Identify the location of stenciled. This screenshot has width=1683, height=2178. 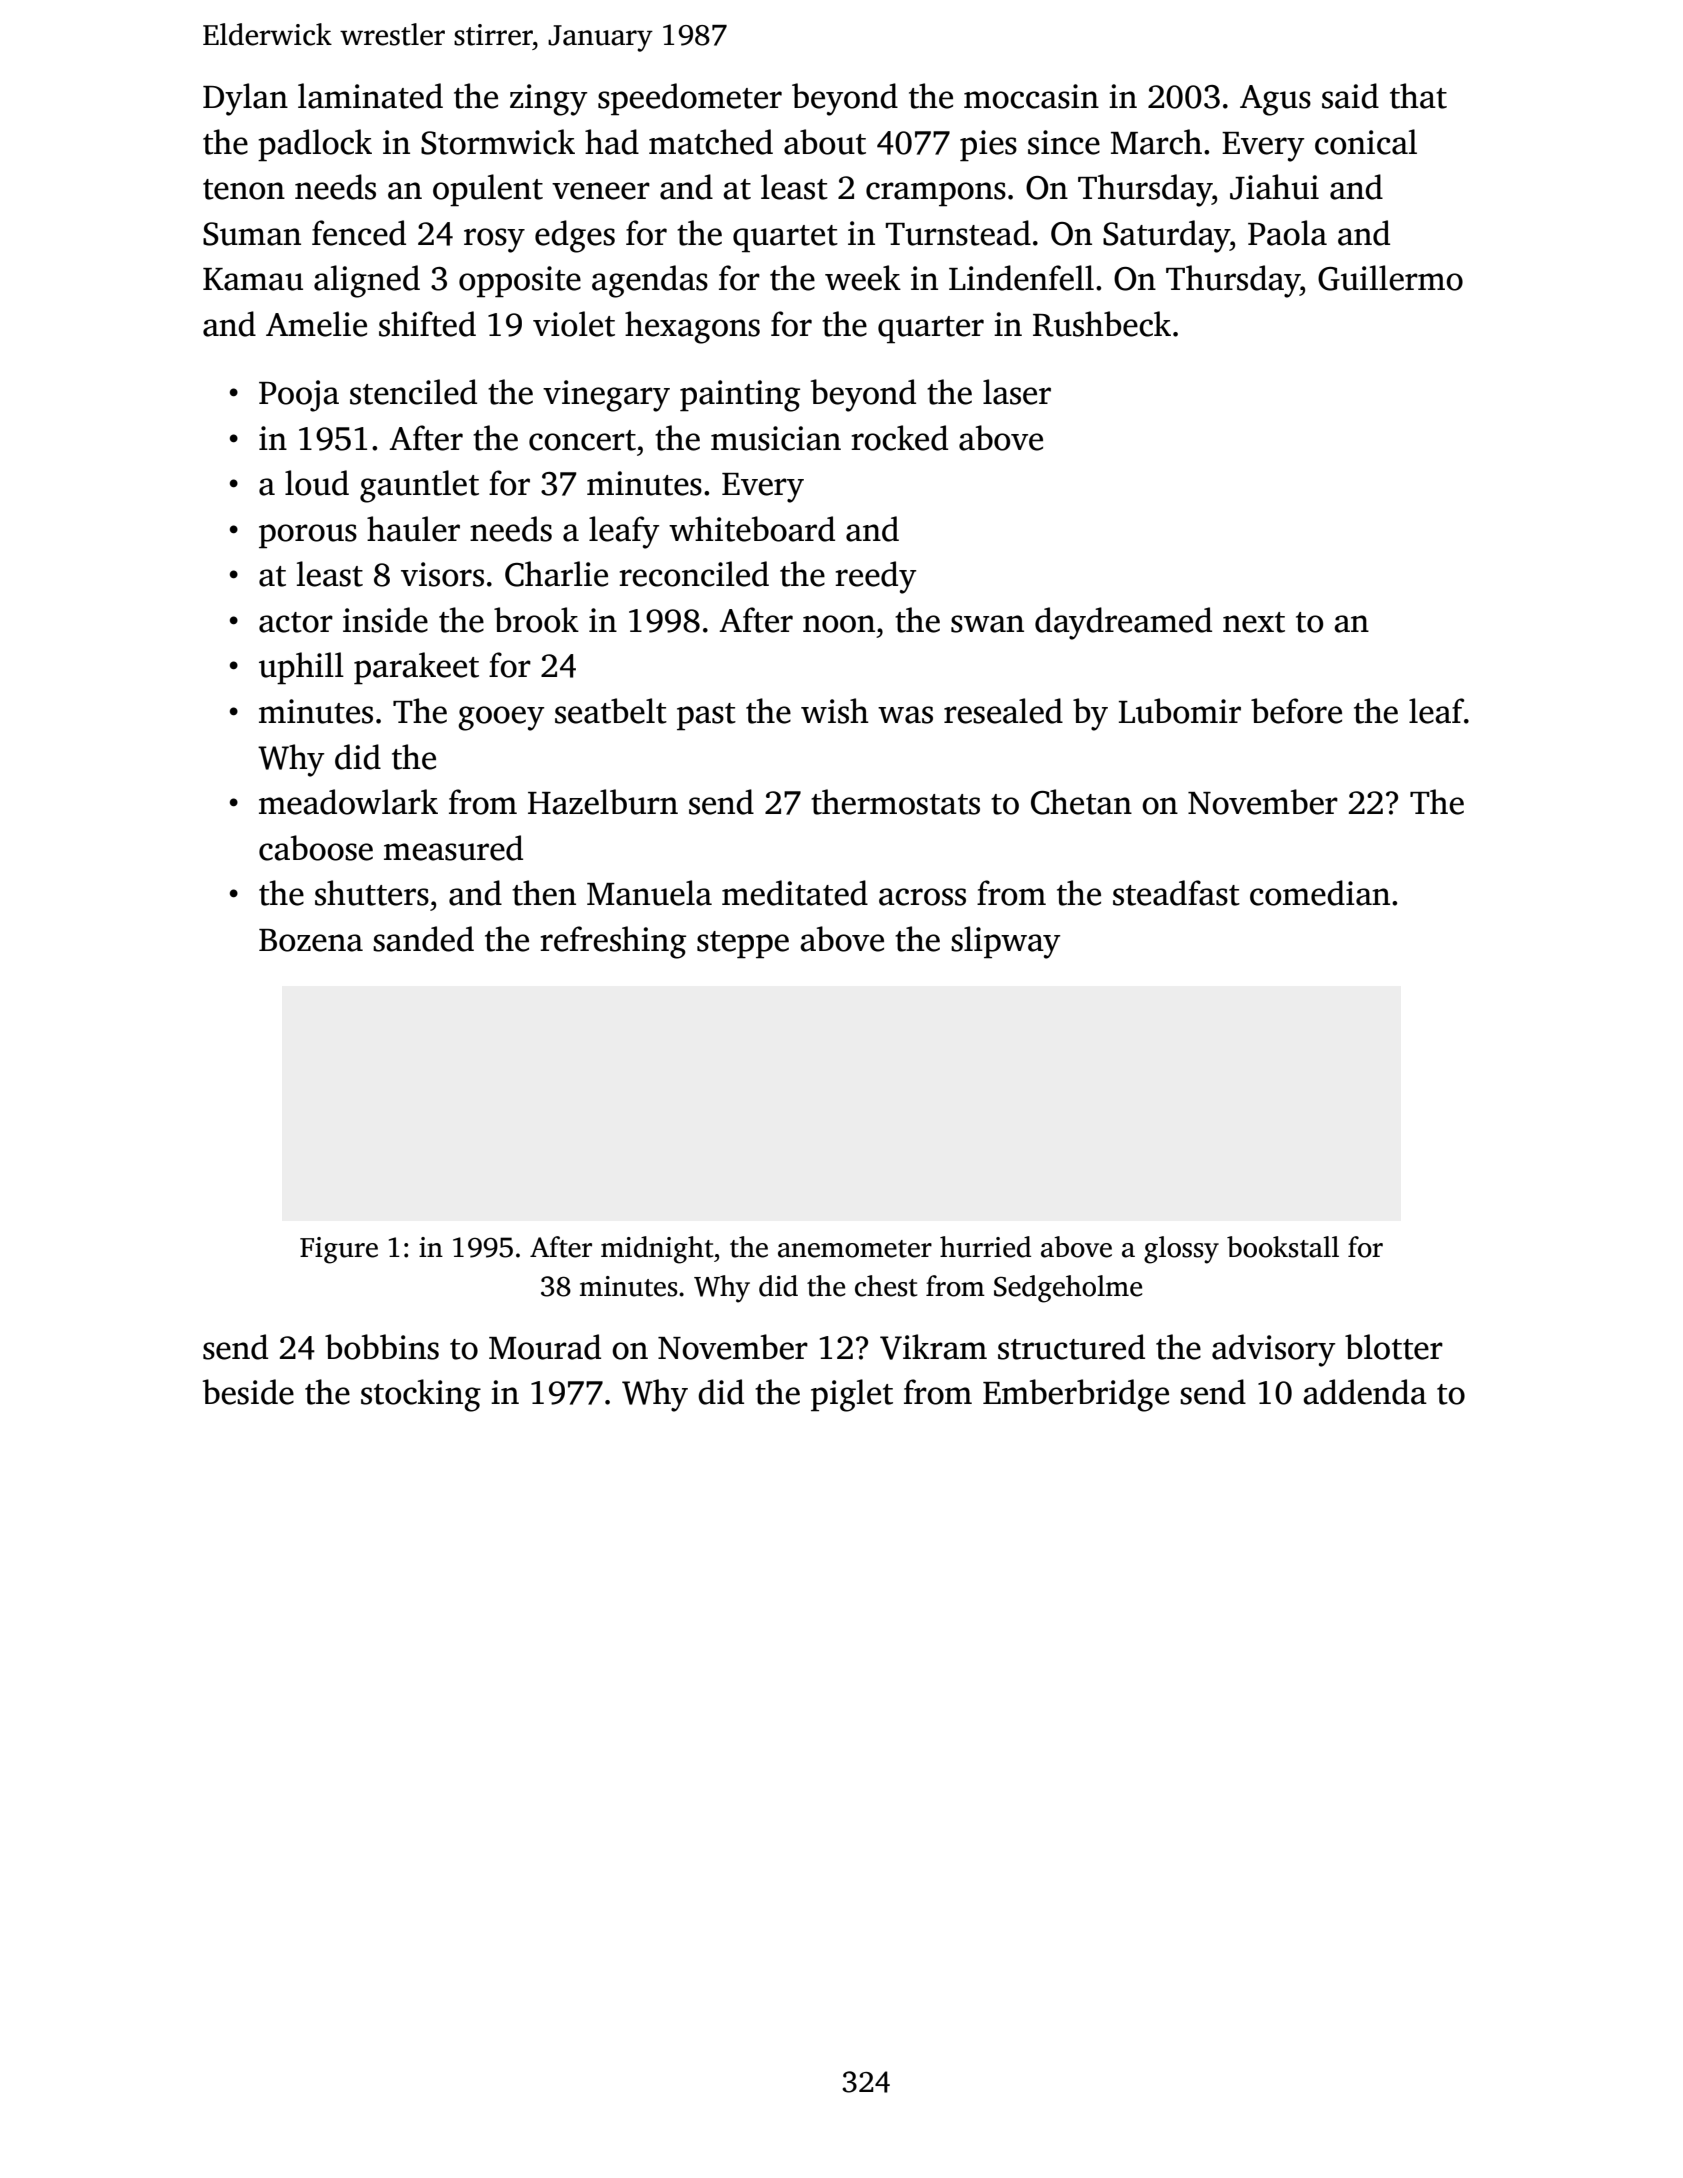
(413, 392).
